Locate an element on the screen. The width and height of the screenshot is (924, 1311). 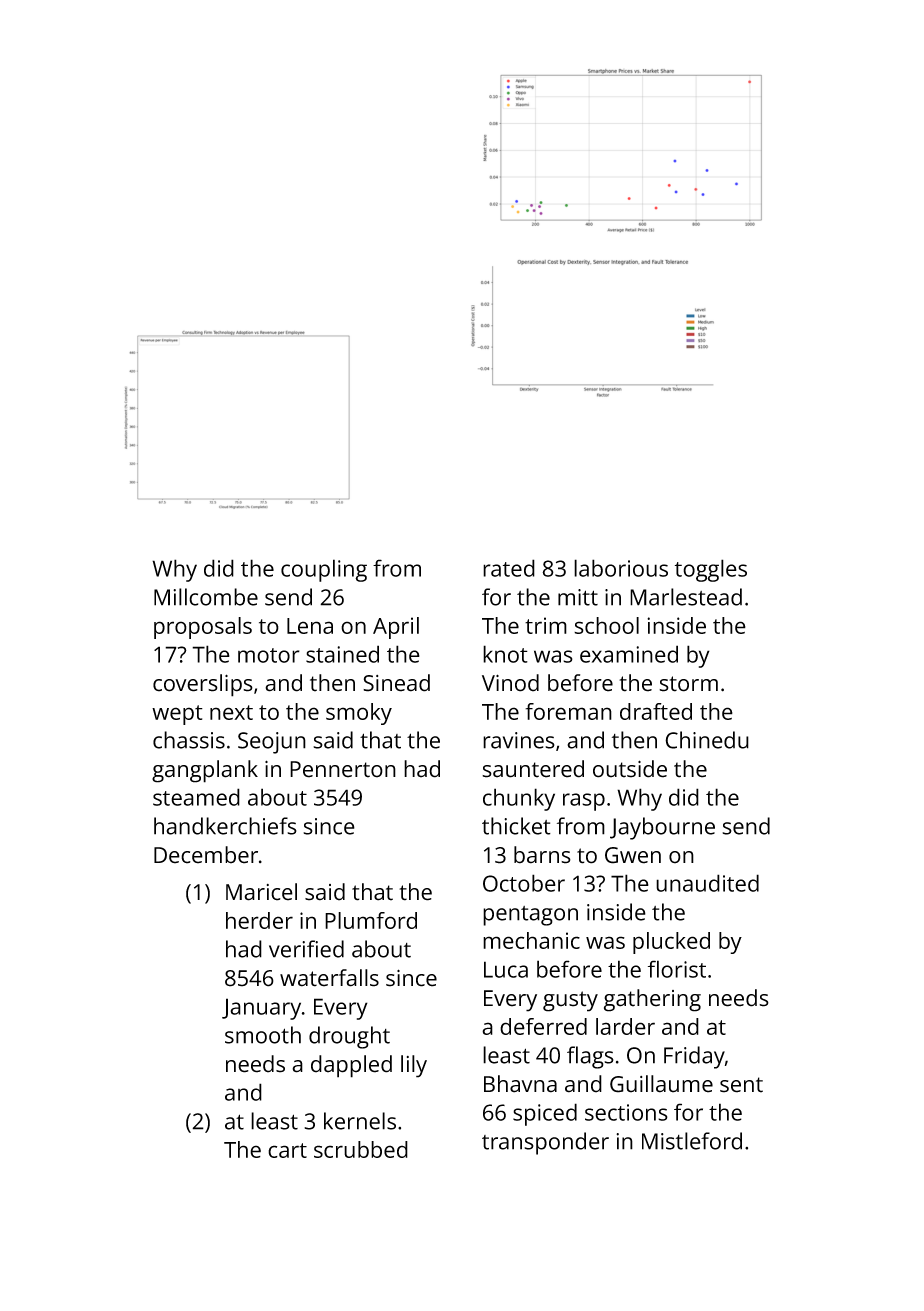
larder is located at coordinates (625, 1026).
